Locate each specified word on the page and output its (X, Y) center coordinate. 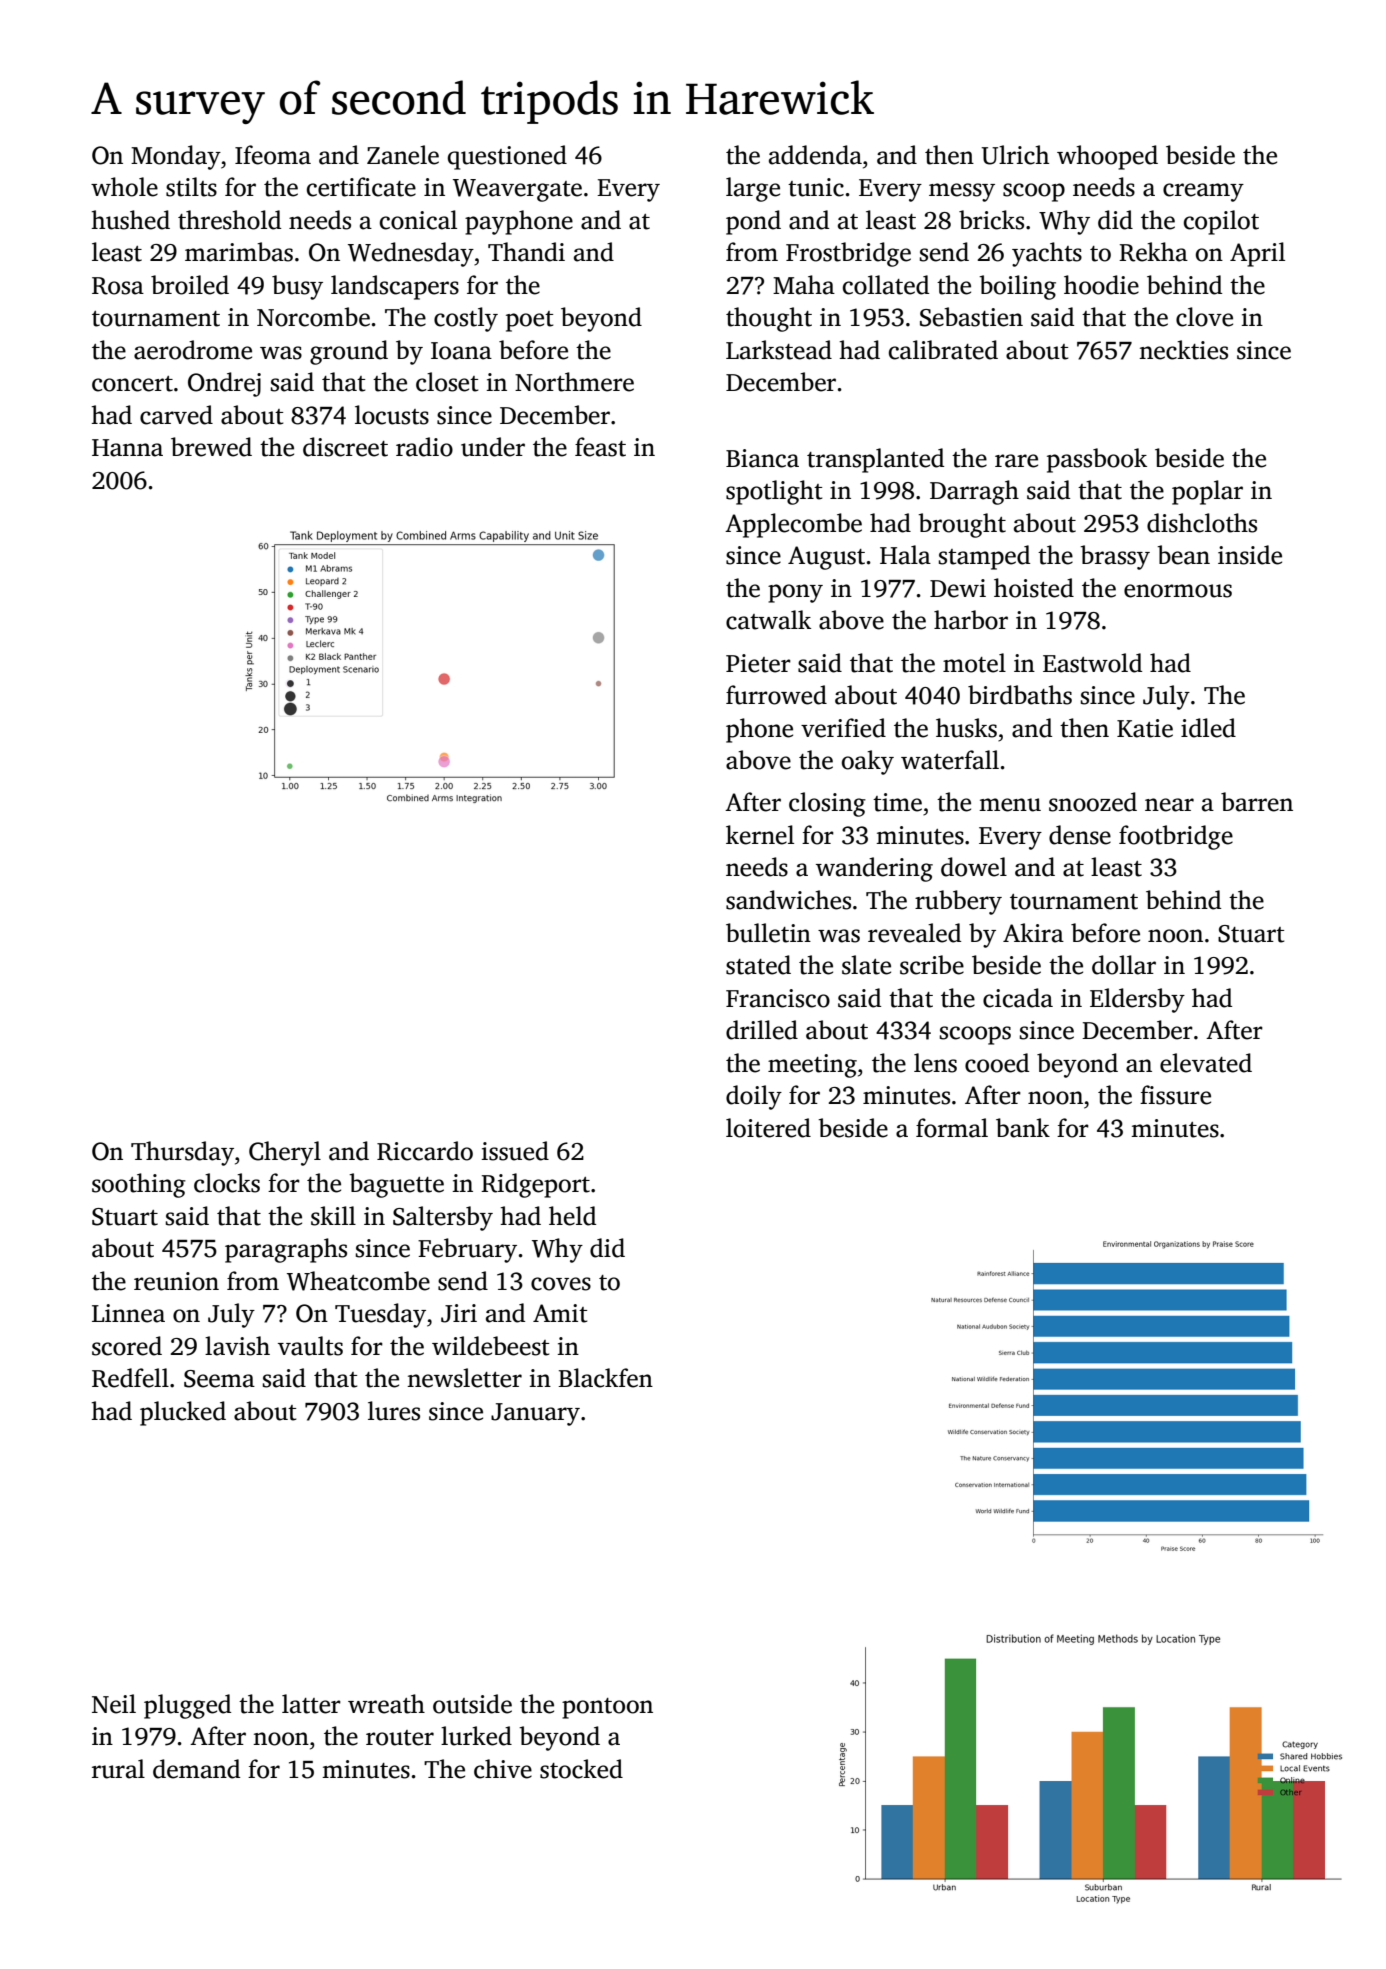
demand (196, 1769)
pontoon (607, 1708)
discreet (345, 447)
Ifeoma (273, 155)
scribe (932, 965)
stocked (581, 1769)
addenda (815, 155)
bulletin (768, 933)
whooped (1107, 157)
